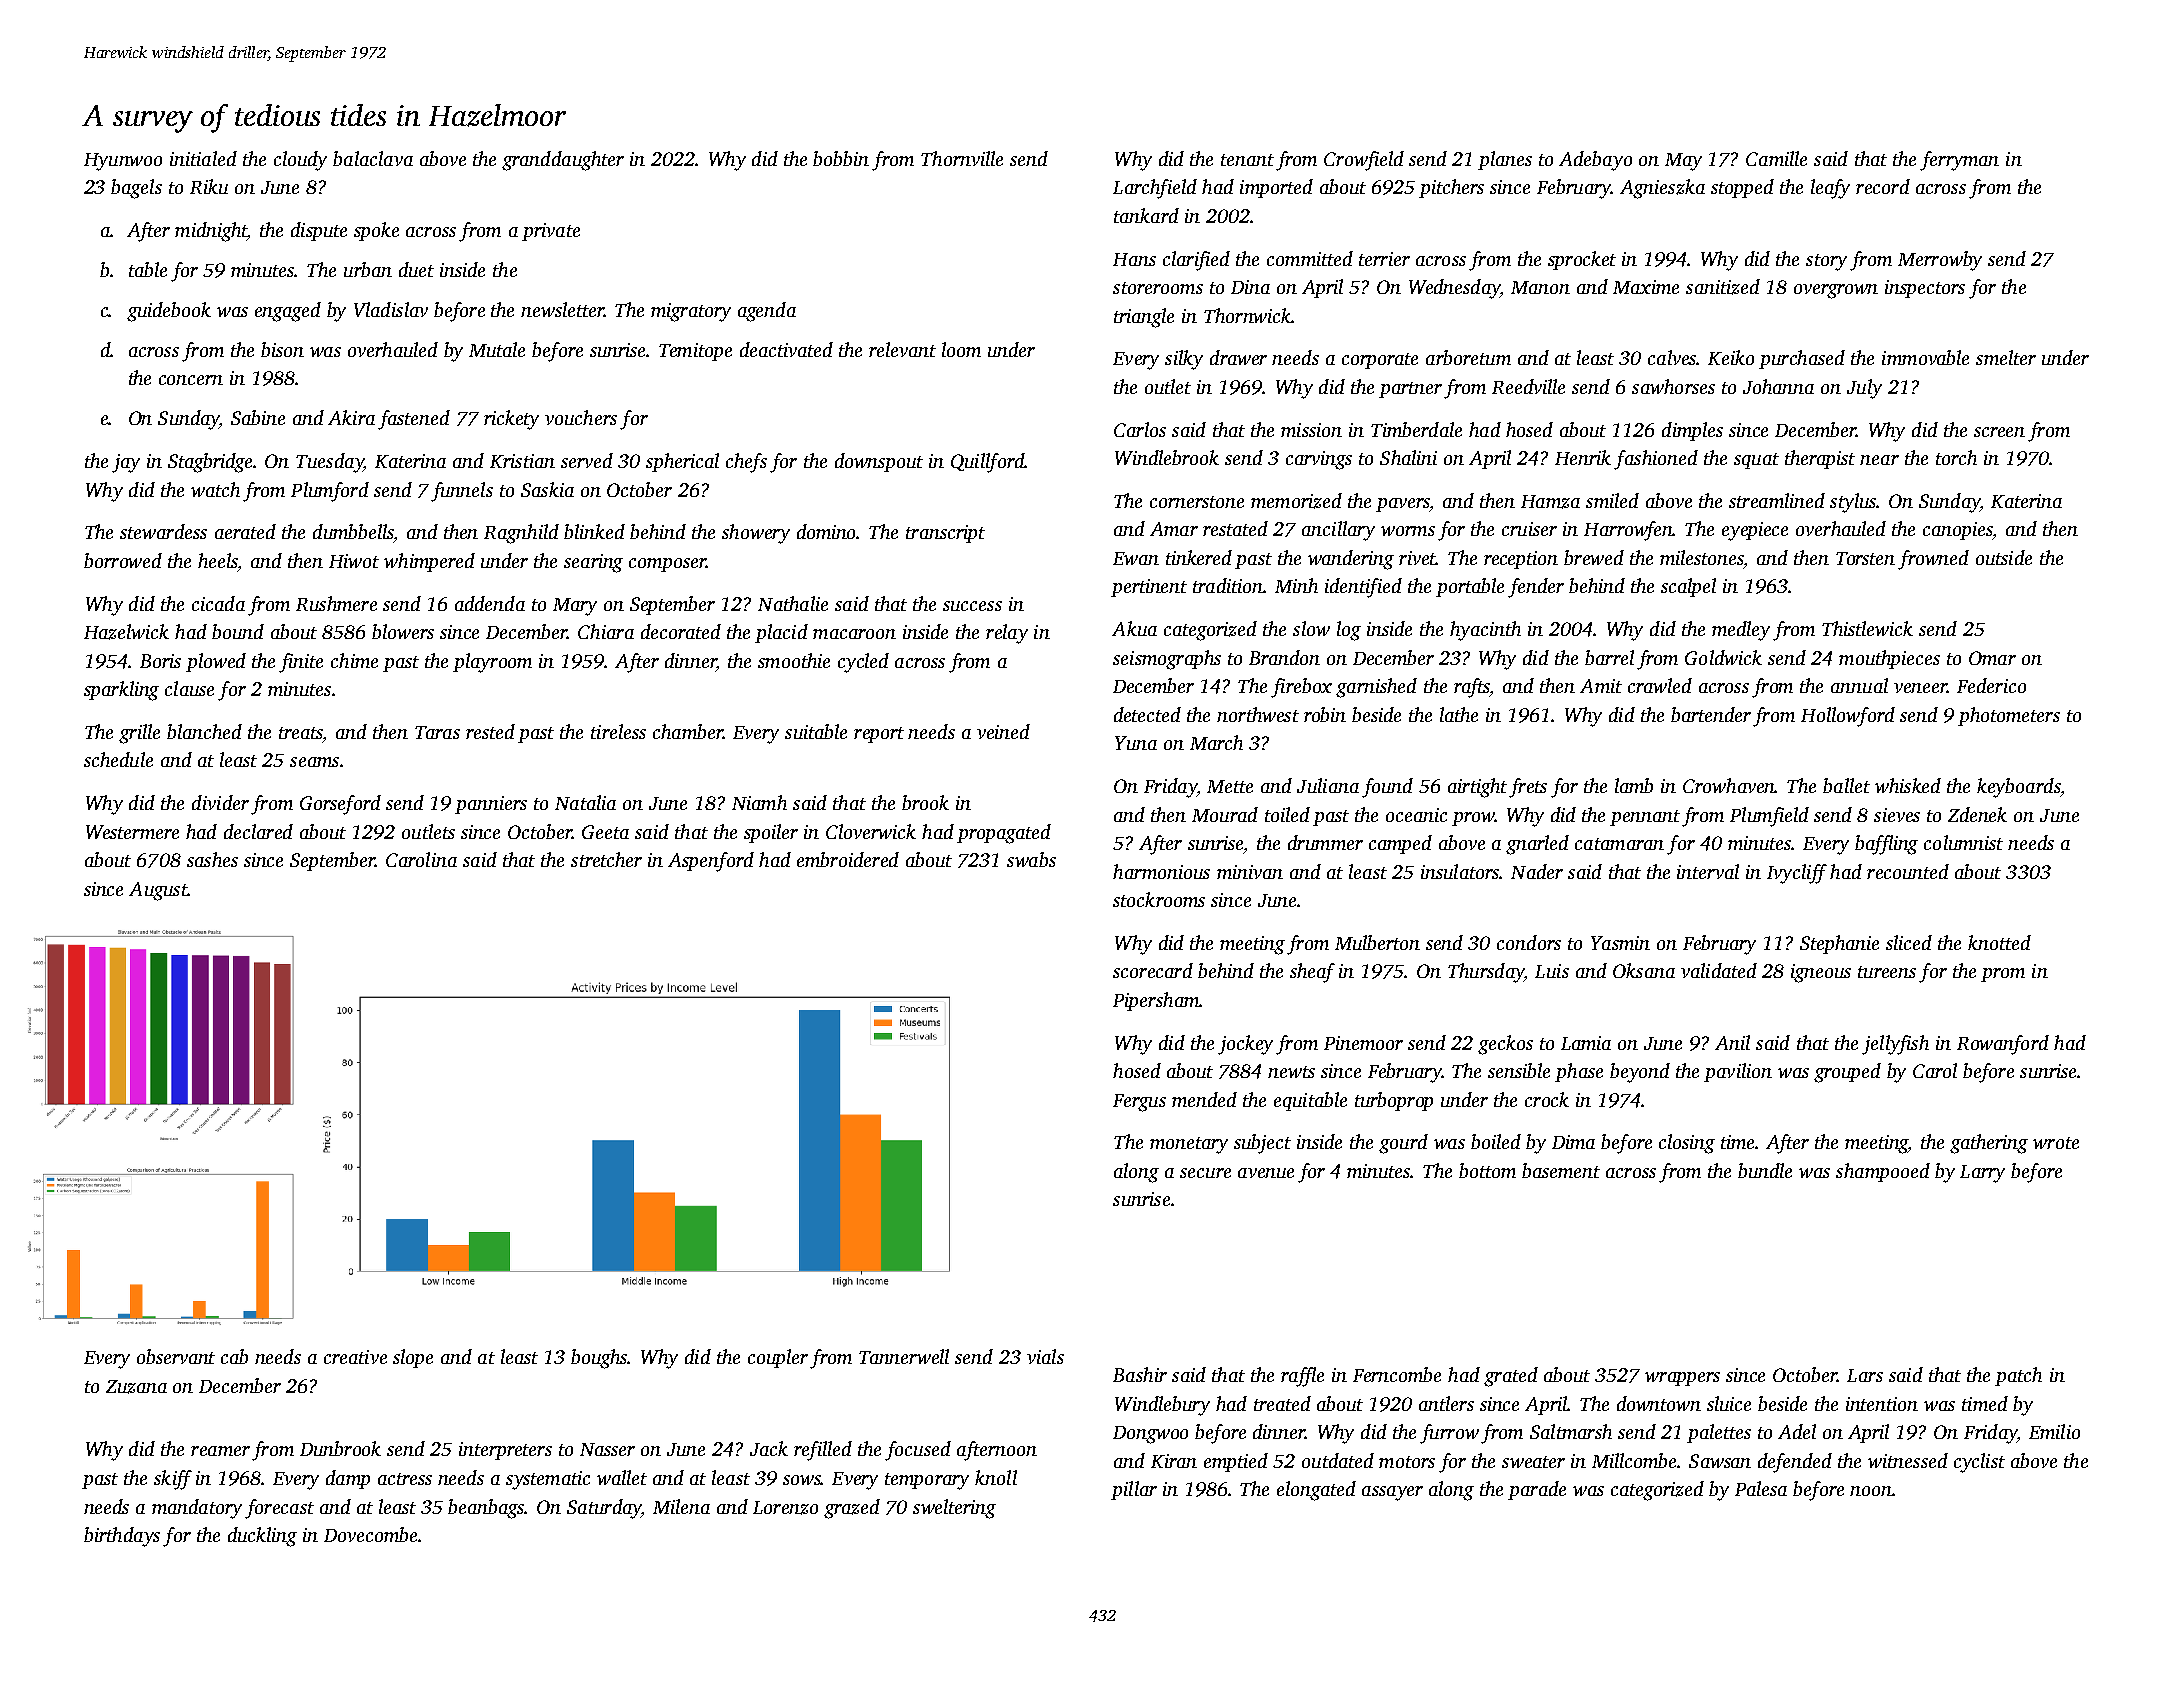 This screenshot has height=1683, width=2178. What do you see at coordinates (954, 1509) in the screenshot?
I see `sweltering` at bounding box center [954, 1509].
